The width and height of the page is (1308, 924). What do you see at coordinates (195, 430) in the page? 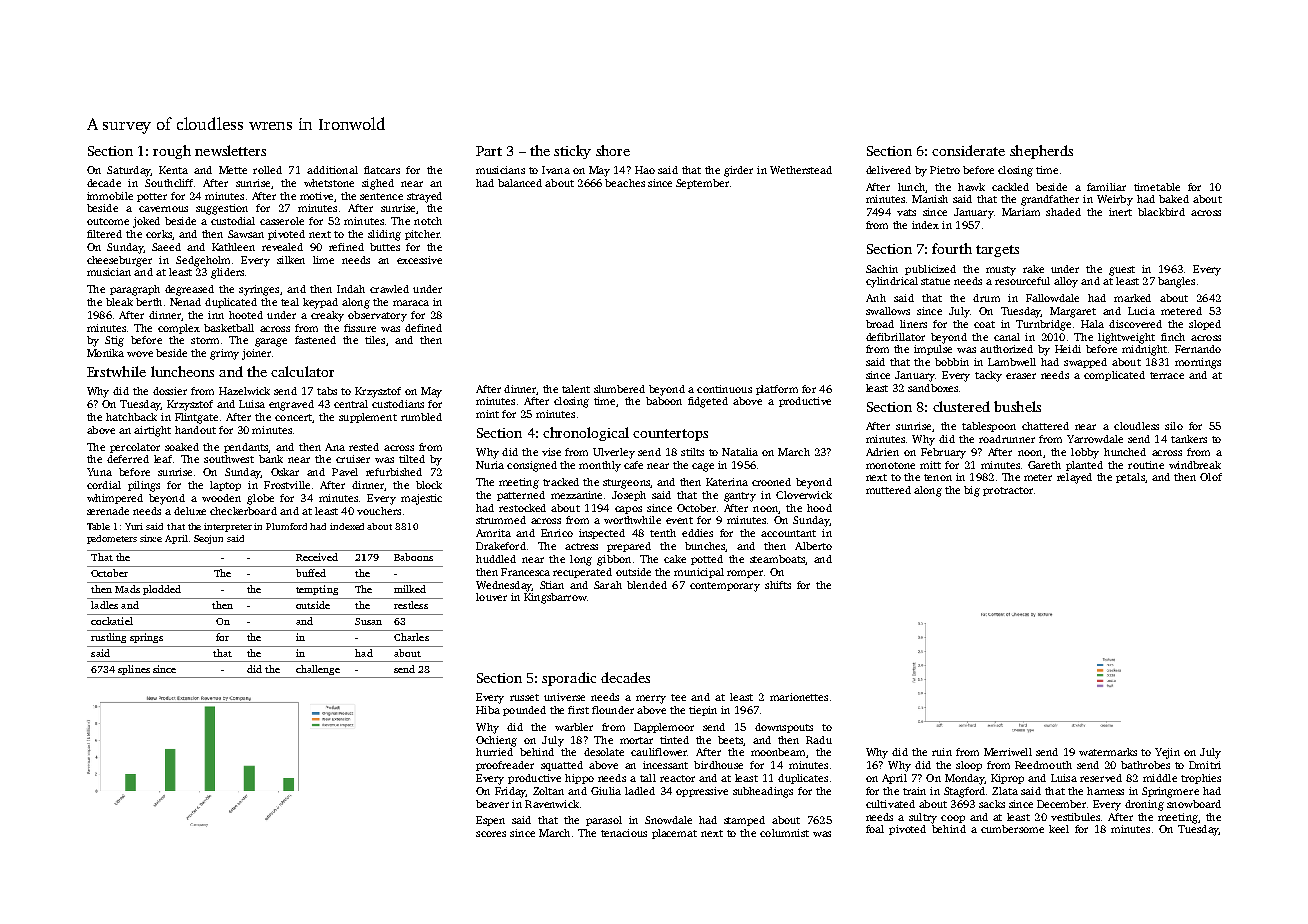
I see `handout` at bounding box center [195, 430].
